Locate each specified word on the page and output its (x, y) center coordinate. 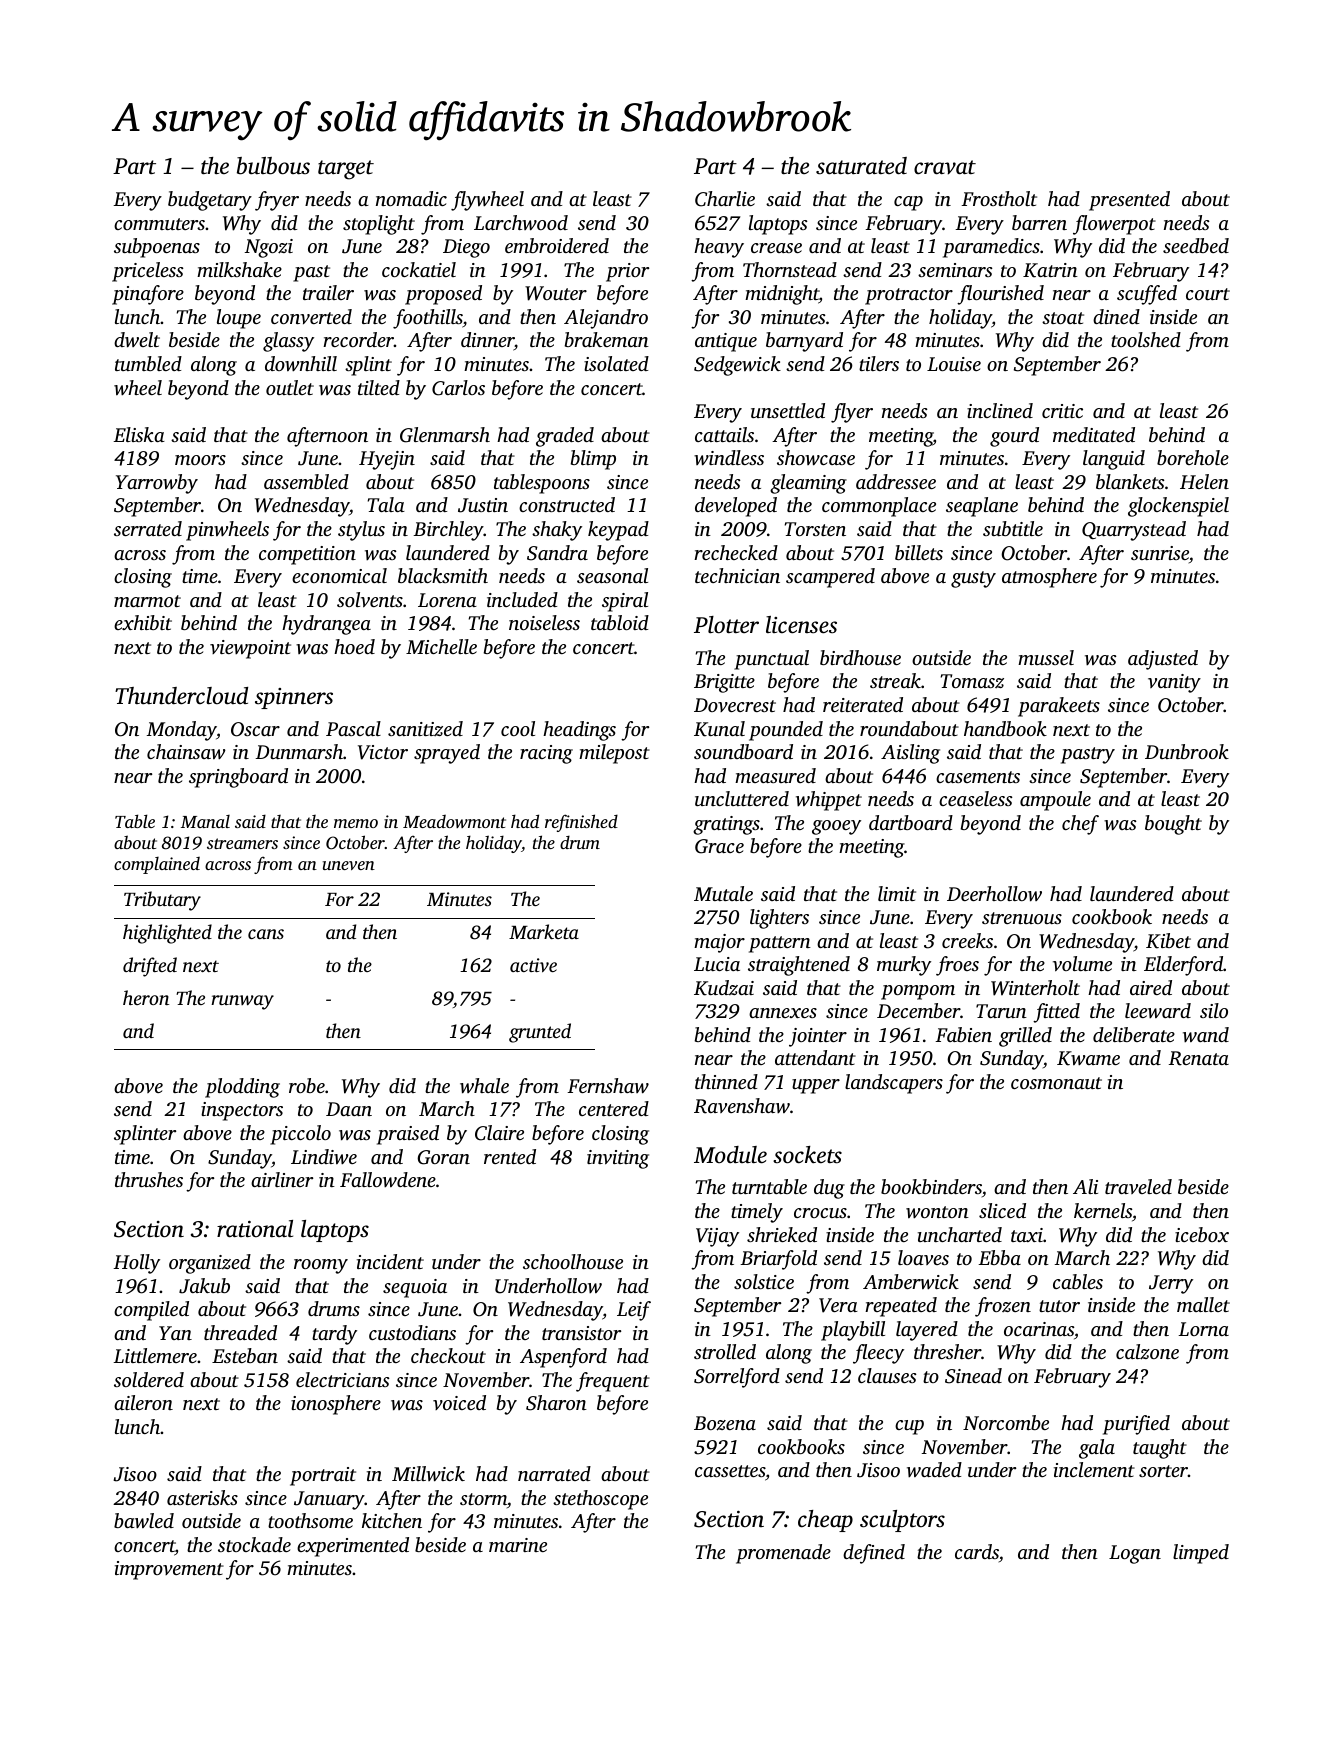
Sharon (556, 1403)
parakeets (1059, 707)
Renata (1199, 1058)
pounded (786, 731)
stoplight (379, 225)
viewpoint (250, 649)
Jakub (204, 1286)
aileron (143, 1402)
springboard (238, 778)
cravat (945, 167)
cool (518, 728)
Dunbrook (1187, 751)
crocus (820, 1213)
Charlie (725, 199)
